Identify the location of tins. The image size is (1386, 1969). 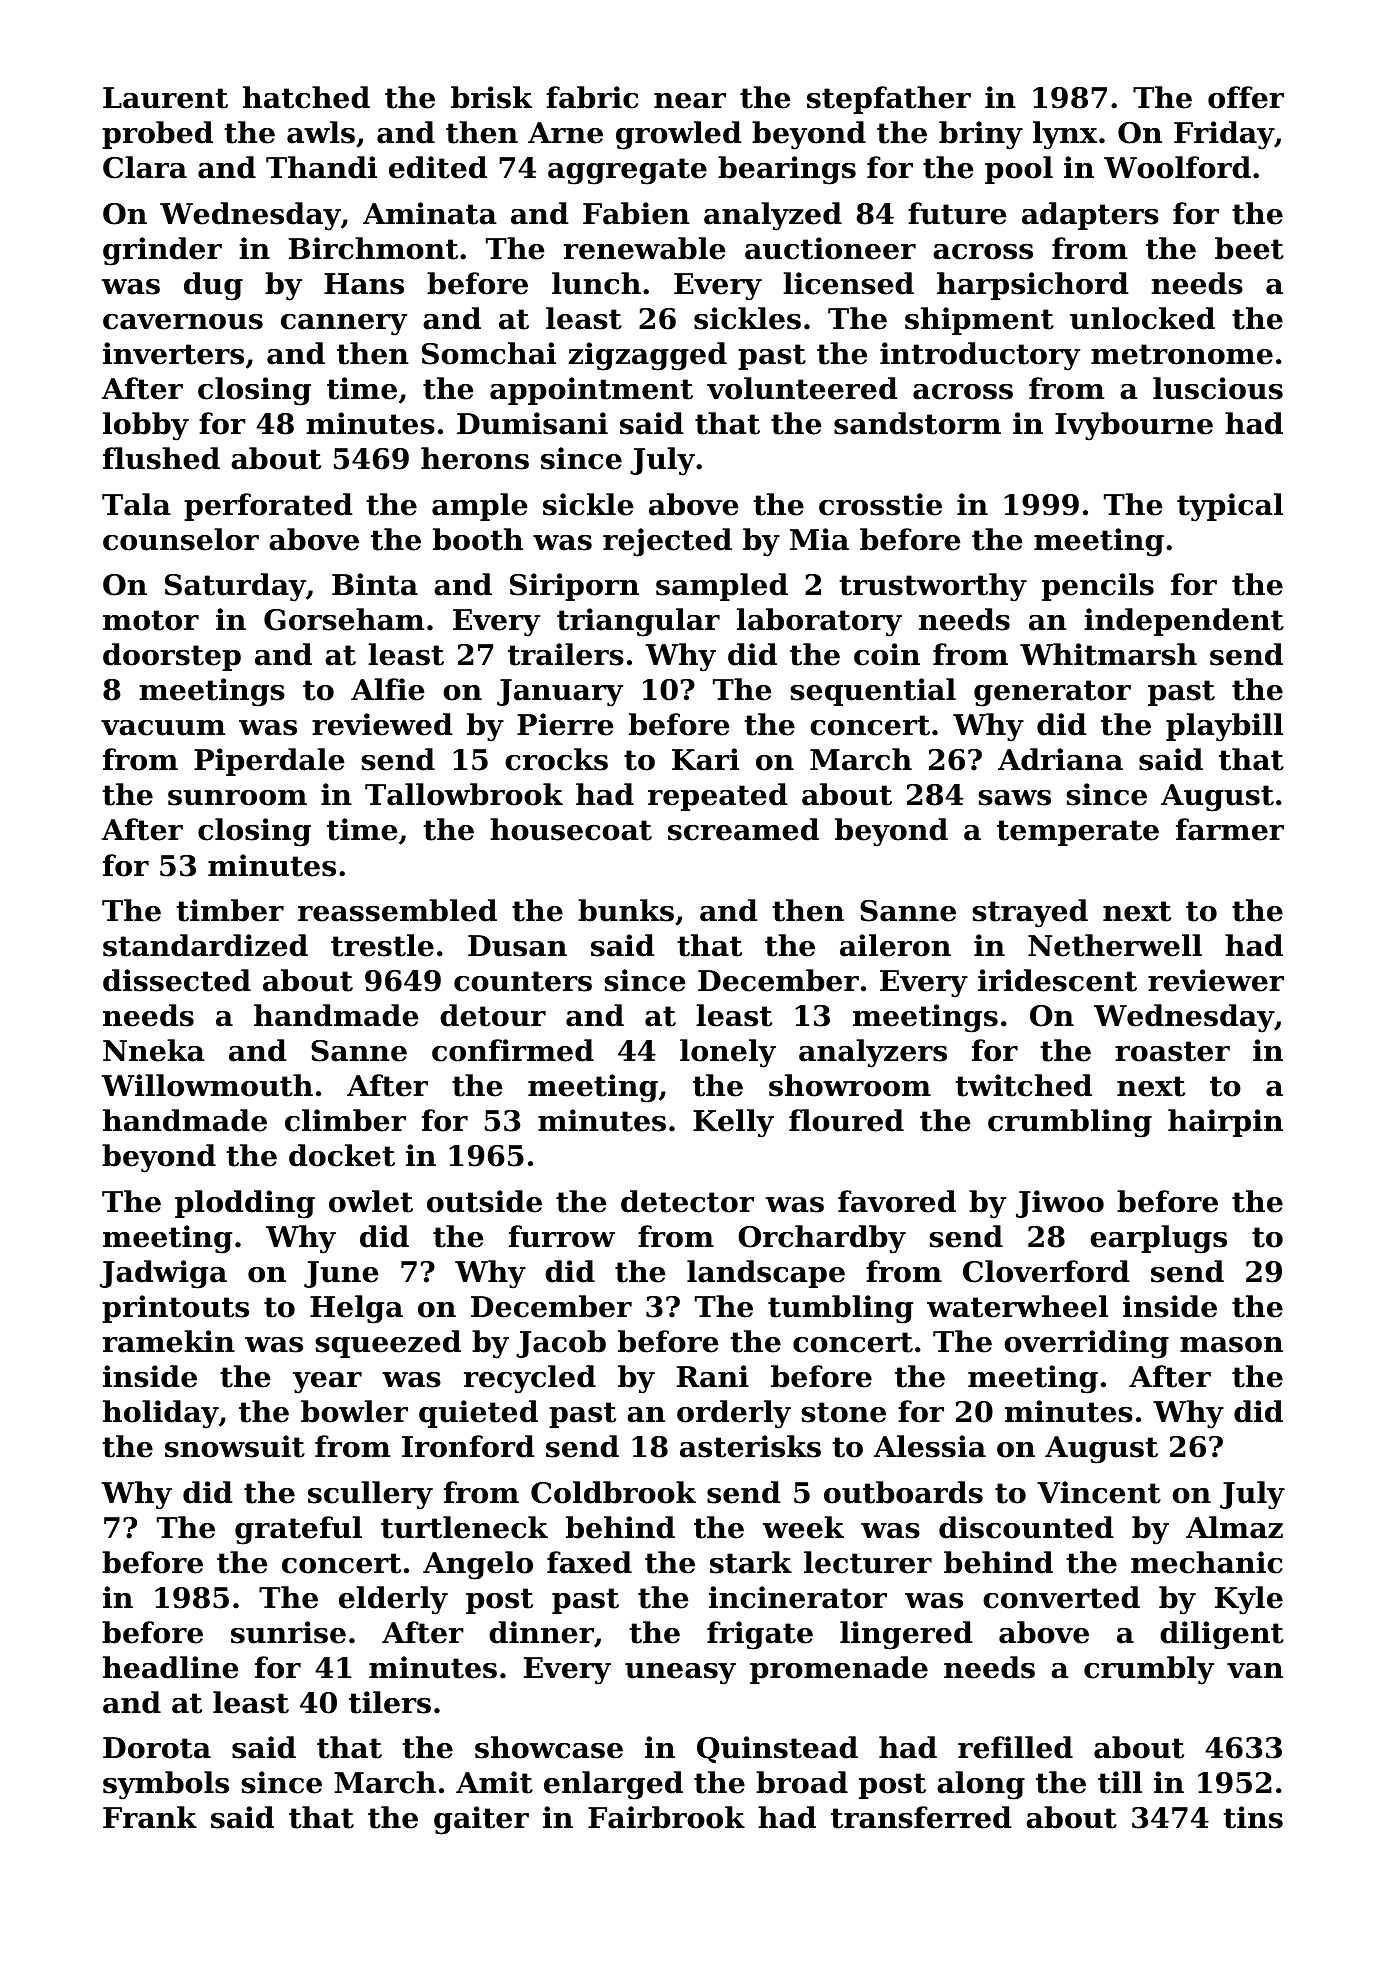
(1253, 1817).
